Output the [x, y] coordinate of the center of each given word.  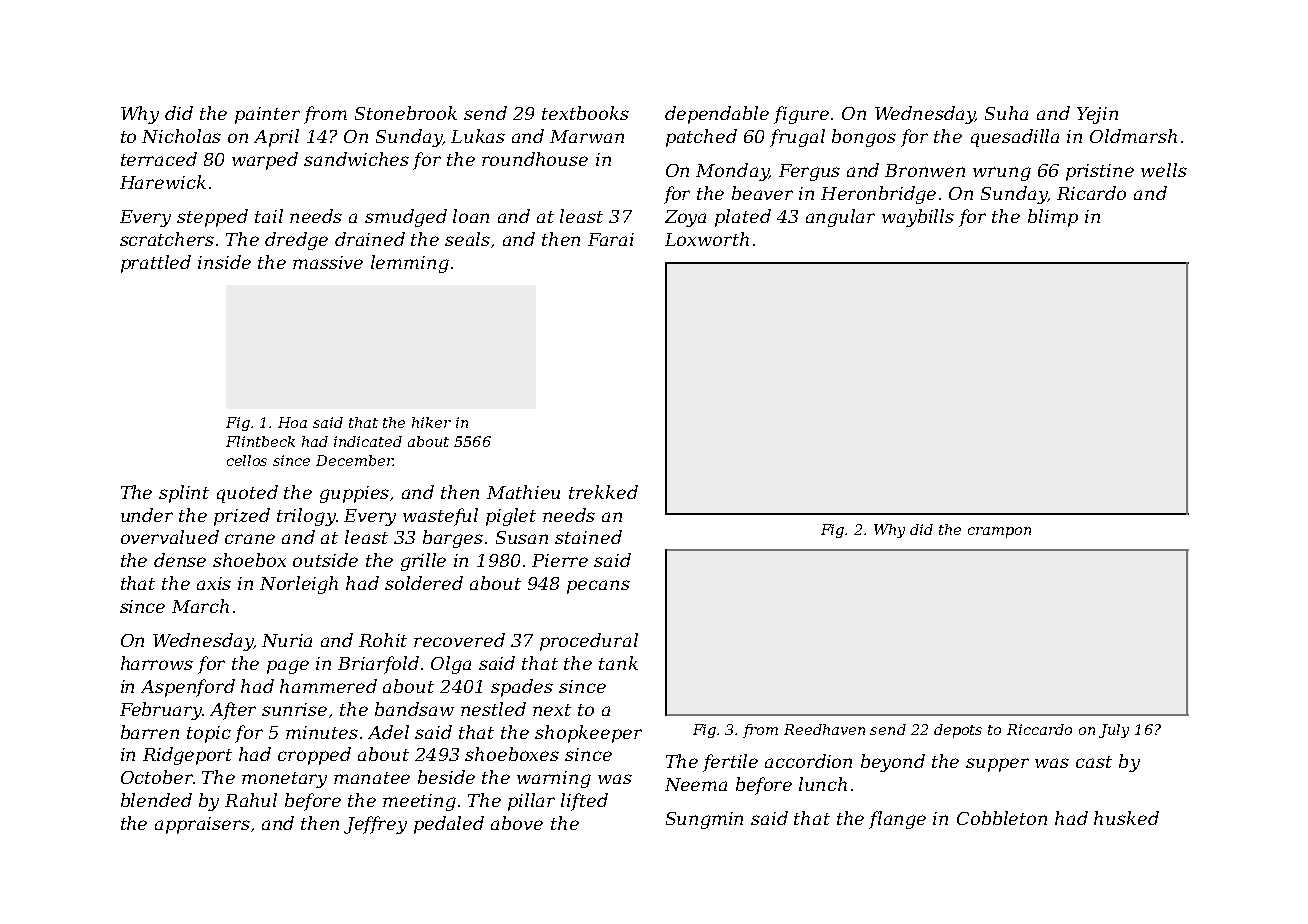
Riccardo [1039, 729]
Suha [1006, 113]
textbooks [585, 113]
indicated [368, 441]
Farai [611, 239]
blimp [1053, 218]
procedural [589, 642]
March [200, 606]
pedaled [449, 825]
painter [267, 115]
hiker [431, 422]
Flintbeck [260, 441]
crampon [999, 532]
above [517, 823]
